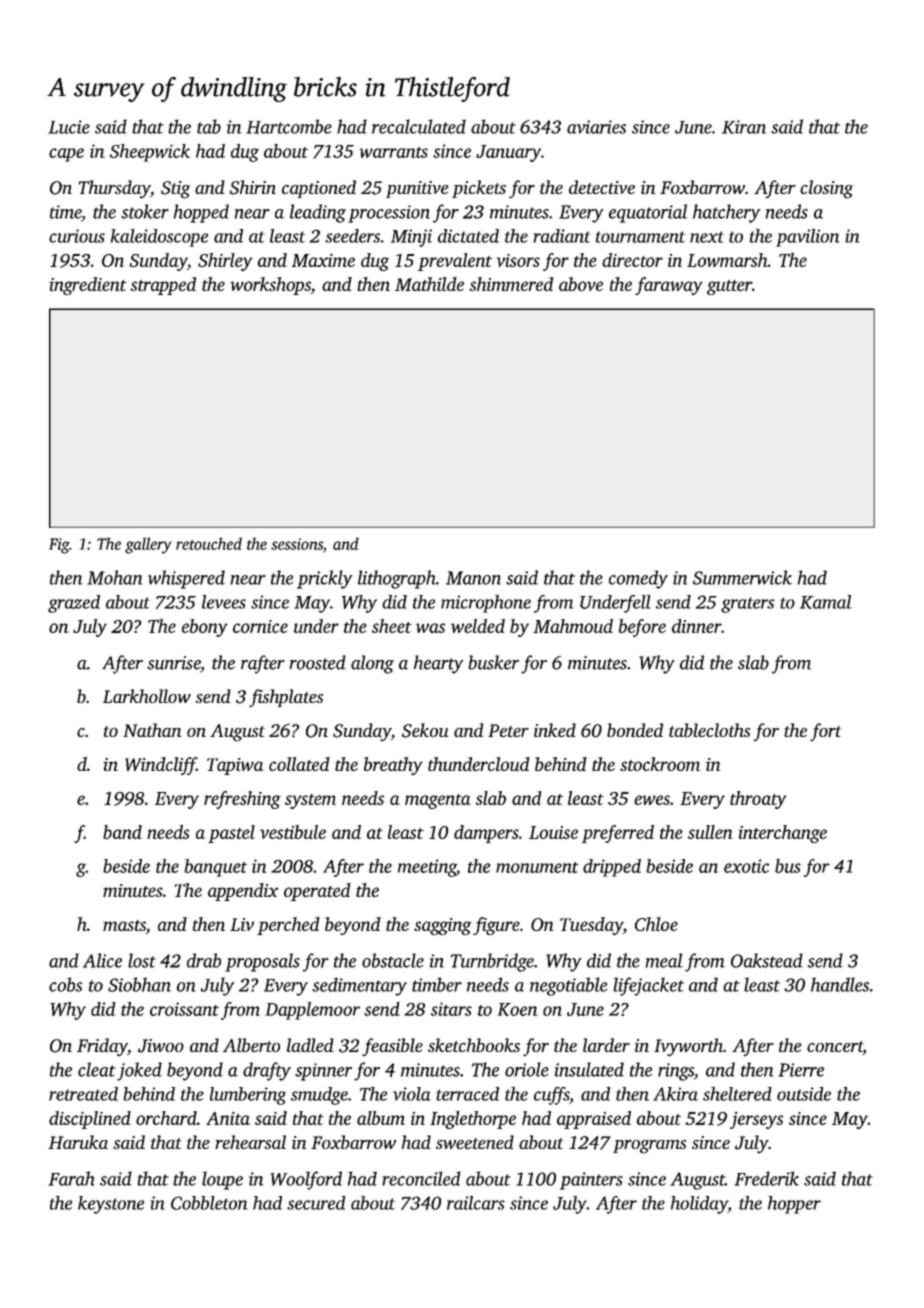  I want to click on faraway, so click(669, 286).
